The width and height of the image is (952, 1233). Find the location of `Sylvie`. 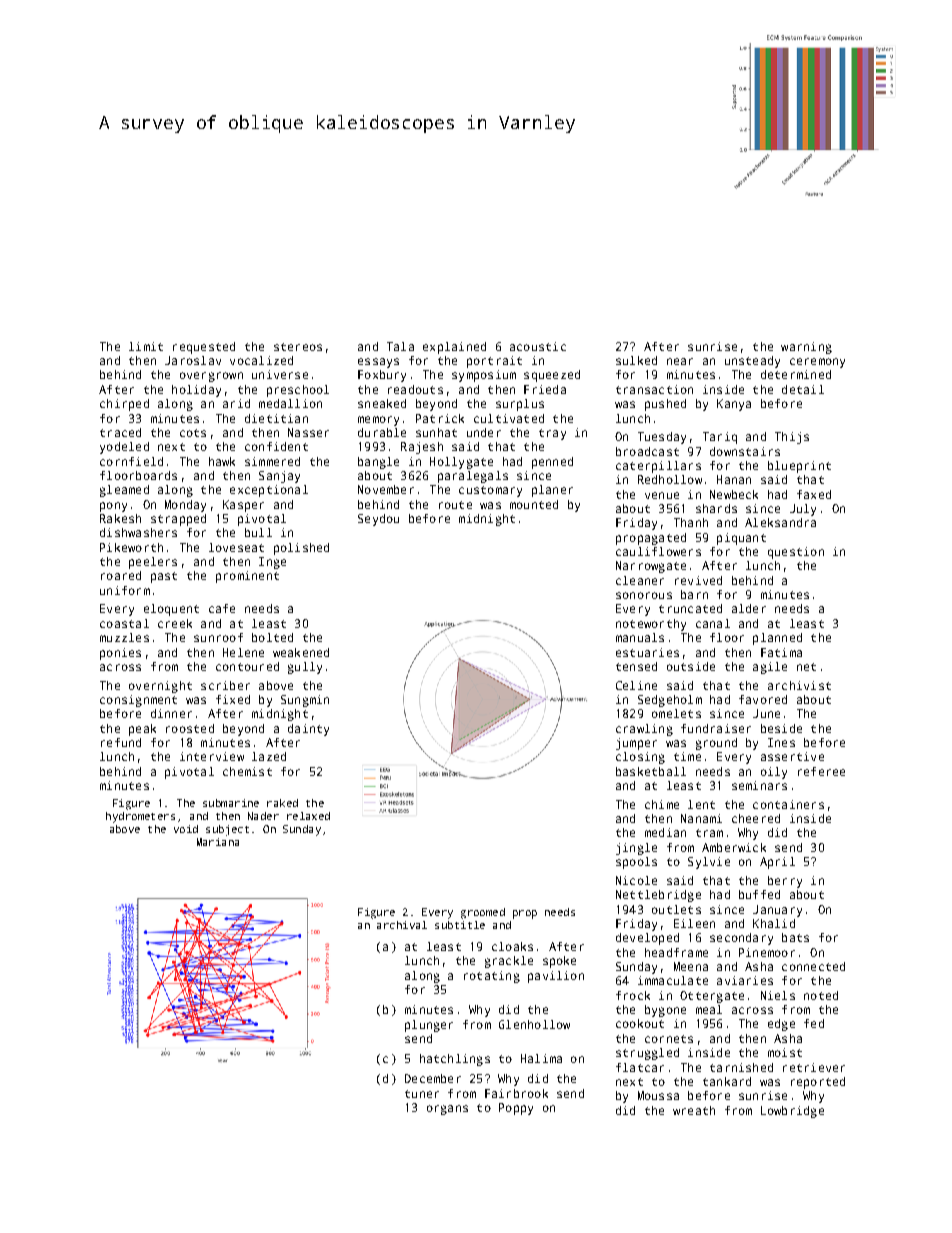

Sylvie is located at coordinates (709, 863).
